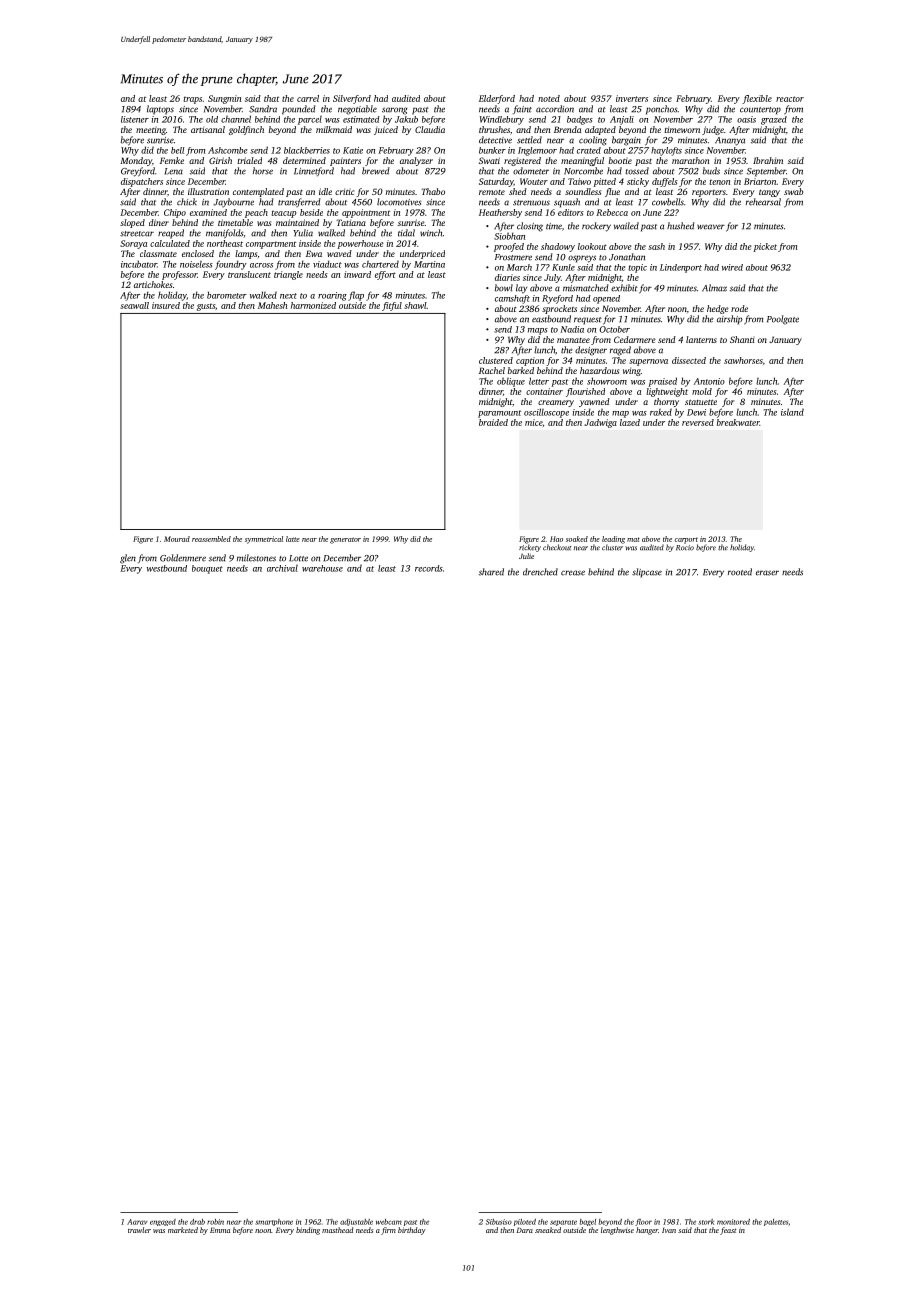 The image size is (924, 1308). Describe the element at coordinates (207, 569) in the image. I see `bouquet` at that location.
